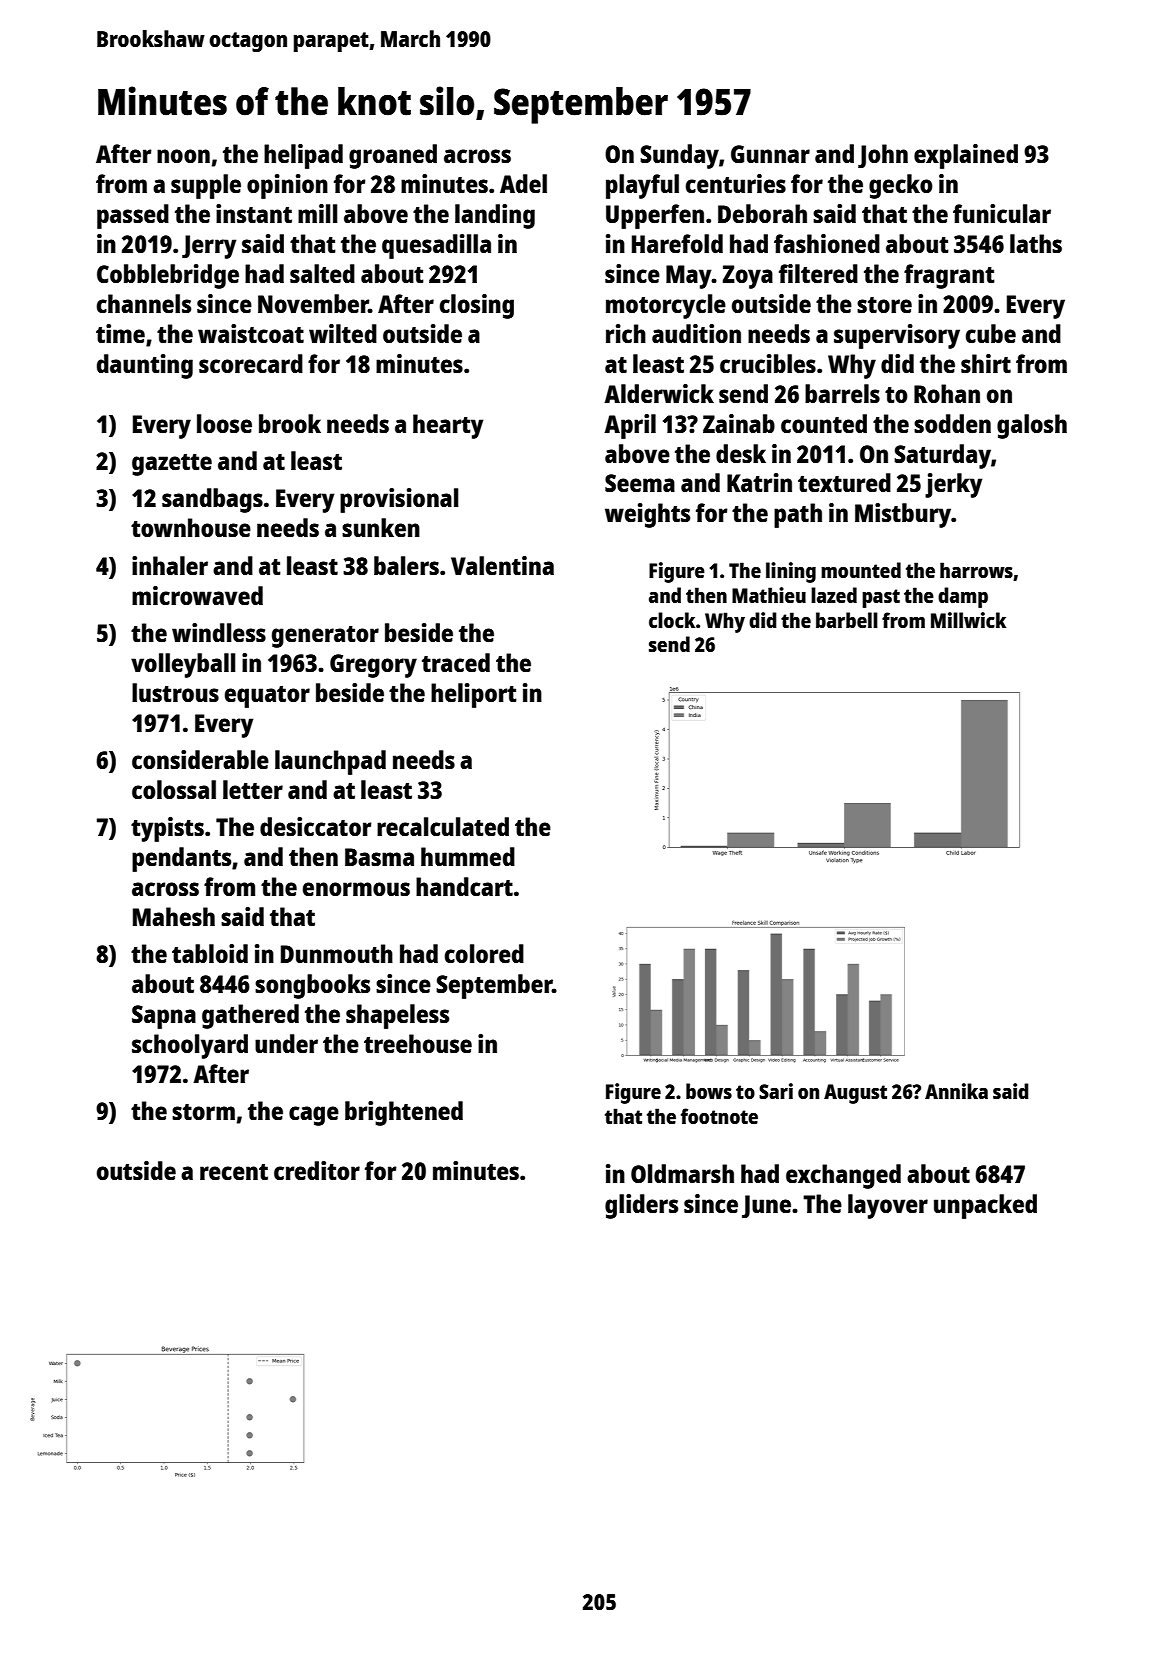  Describe the element at coordinates (456, 662) in the page. I see `traced` at that location.
